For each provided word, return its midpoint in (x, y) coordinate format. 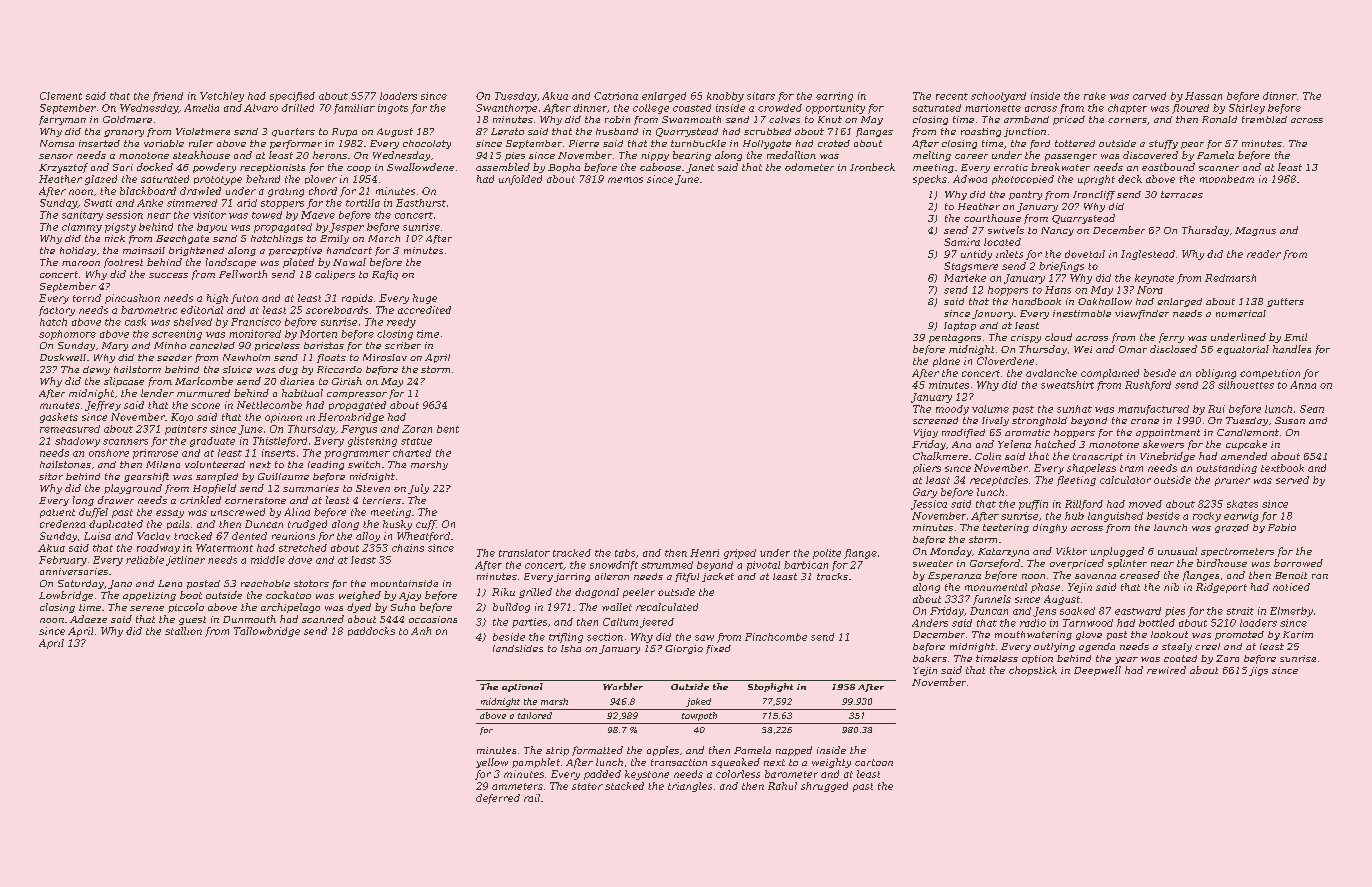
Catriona (616, 96)
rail (532, 798)
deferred (498, 799)
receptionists (272, 168)
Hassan (1203, 96)
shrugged (824, 787)
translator (524, 553)
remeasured (70, 429)
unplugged (1117, 552)
